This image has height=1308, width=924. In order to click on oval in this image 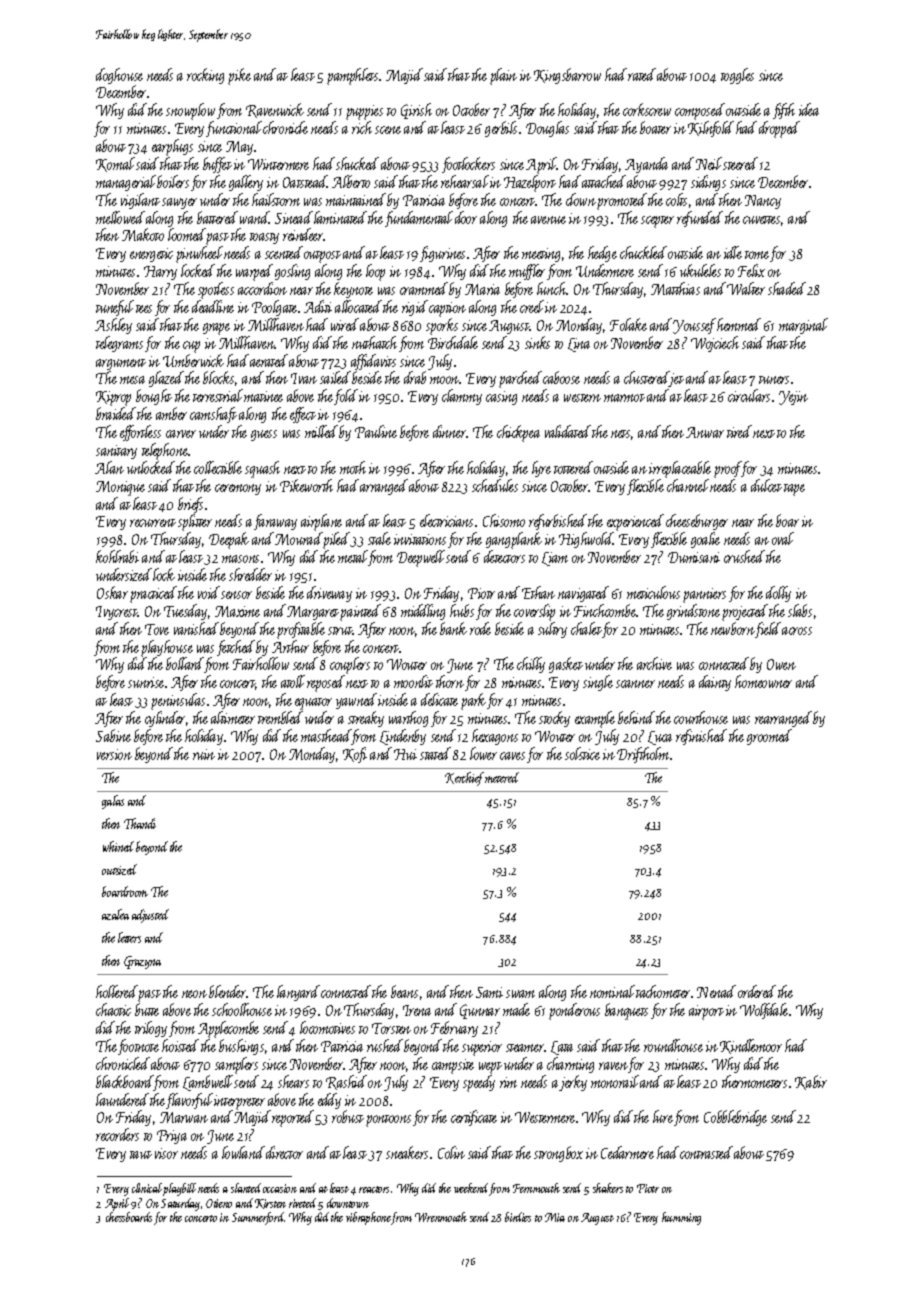, I will do `click(783, 538)`.
